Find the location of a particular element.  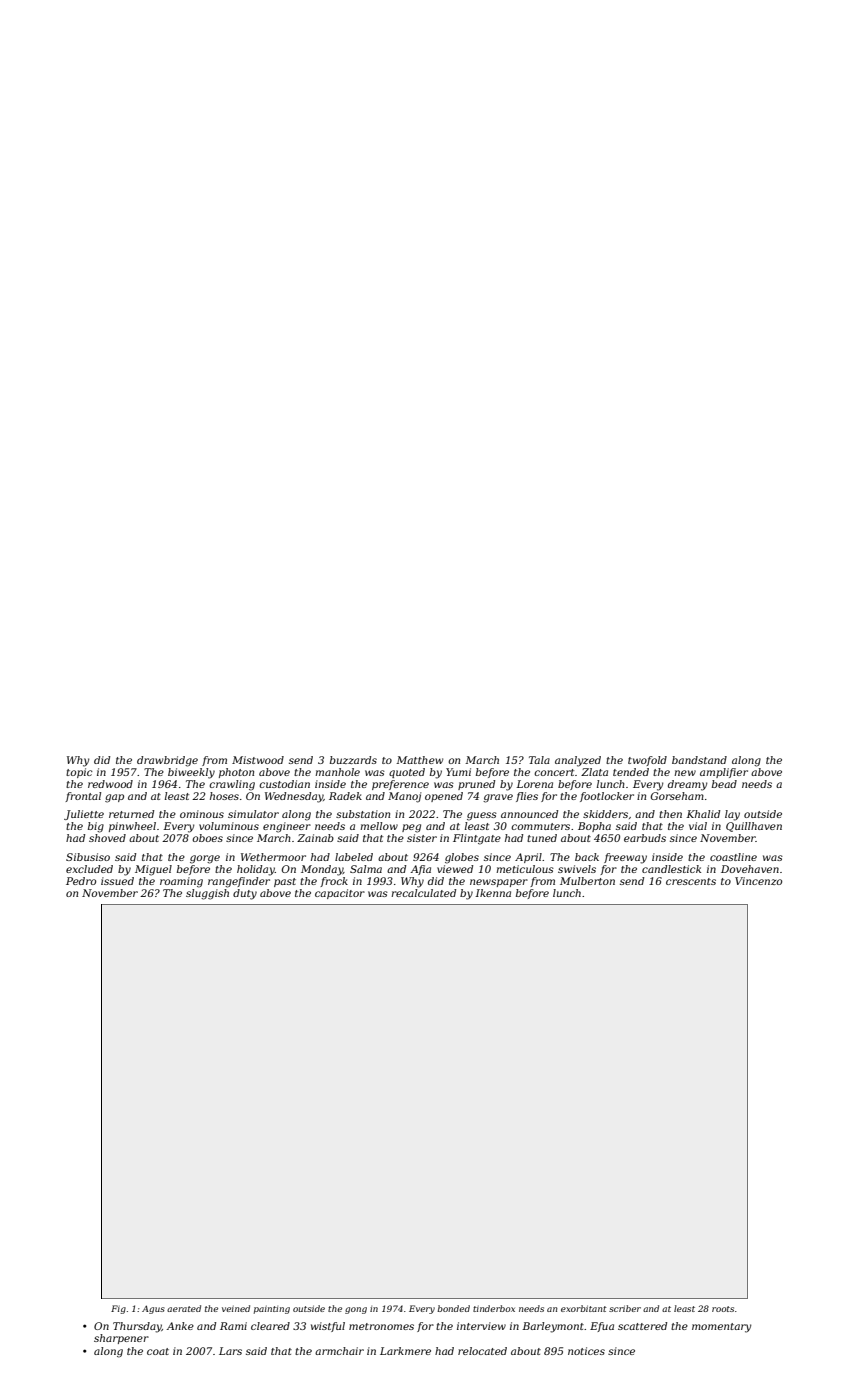

then is located at coordinates (670, 814).
